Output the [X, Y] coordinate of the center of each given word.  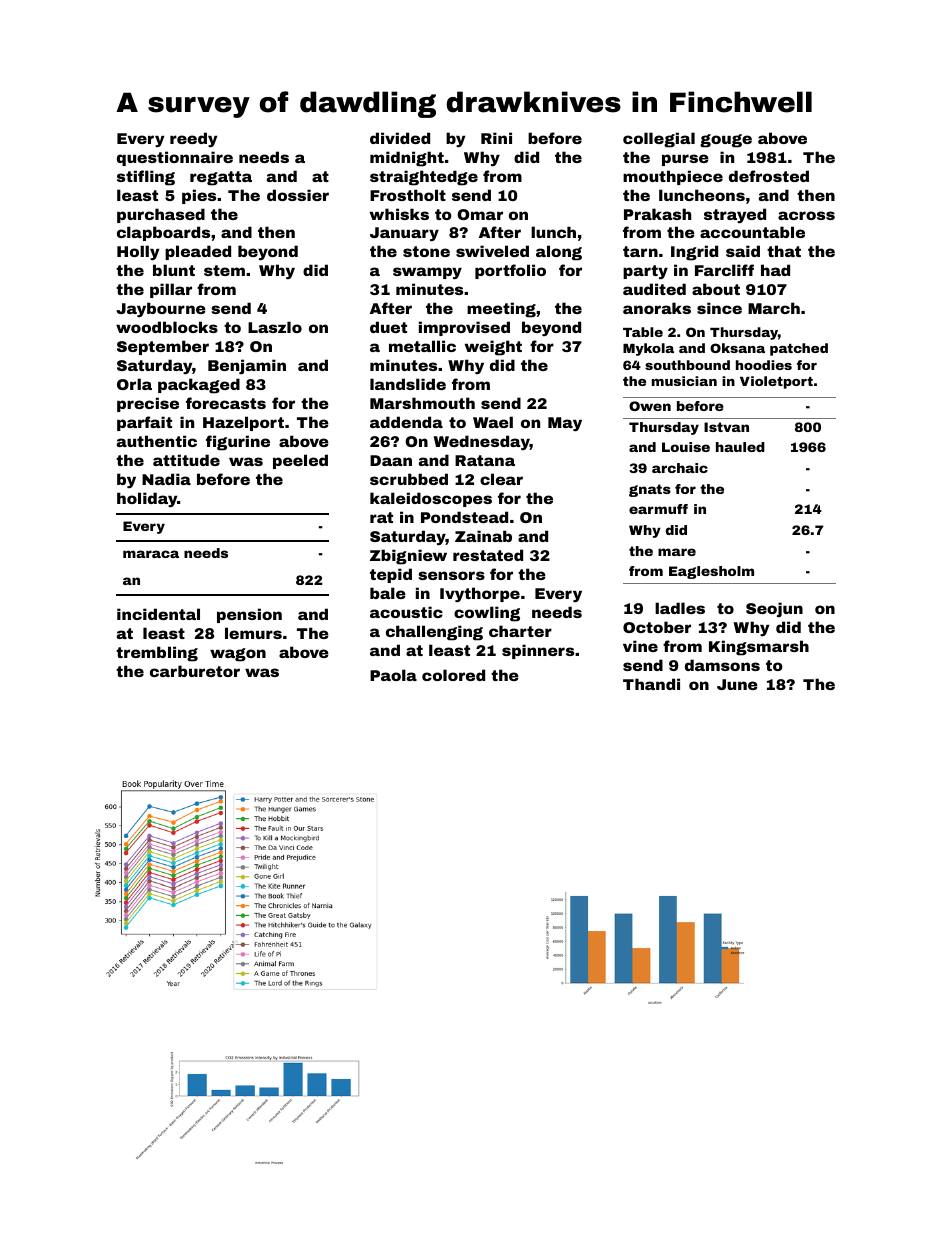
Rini [496, 138]
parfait [144, 423]
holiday [147, 499]
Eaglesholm [711, 572]
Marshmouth [422, 403]
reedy [193, 139]
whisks [399, 214]
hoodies [764, 365]
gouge [726, 141]
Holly [138, 252]
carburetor [195, 671]
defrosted [769, 176]
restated [488, 555]
